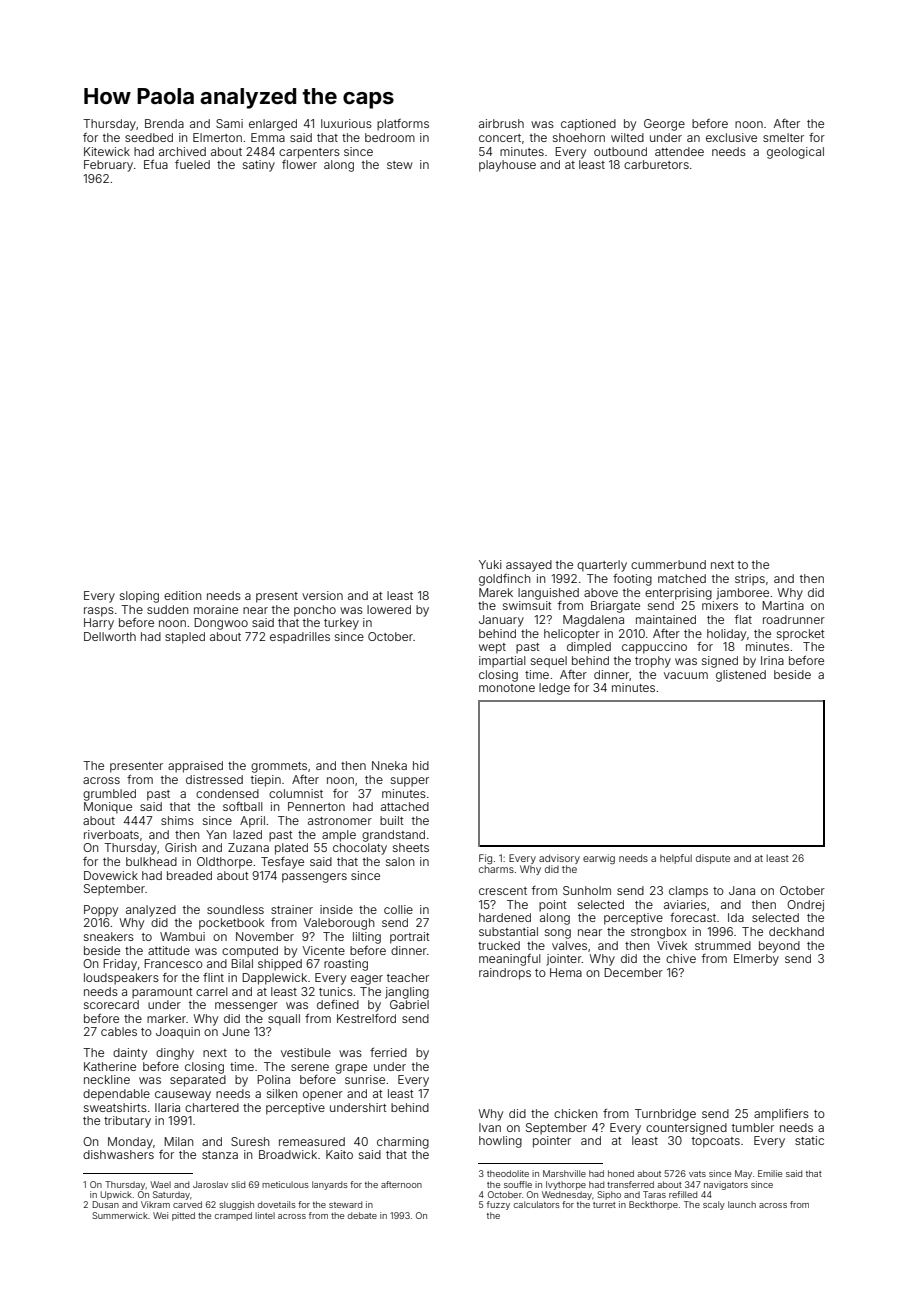 The width and height of the screenshot is (908, 1316). What do you see at coordinates (322, 595) in the screenshot?
I see `version` at bounding box center [322, 595].
